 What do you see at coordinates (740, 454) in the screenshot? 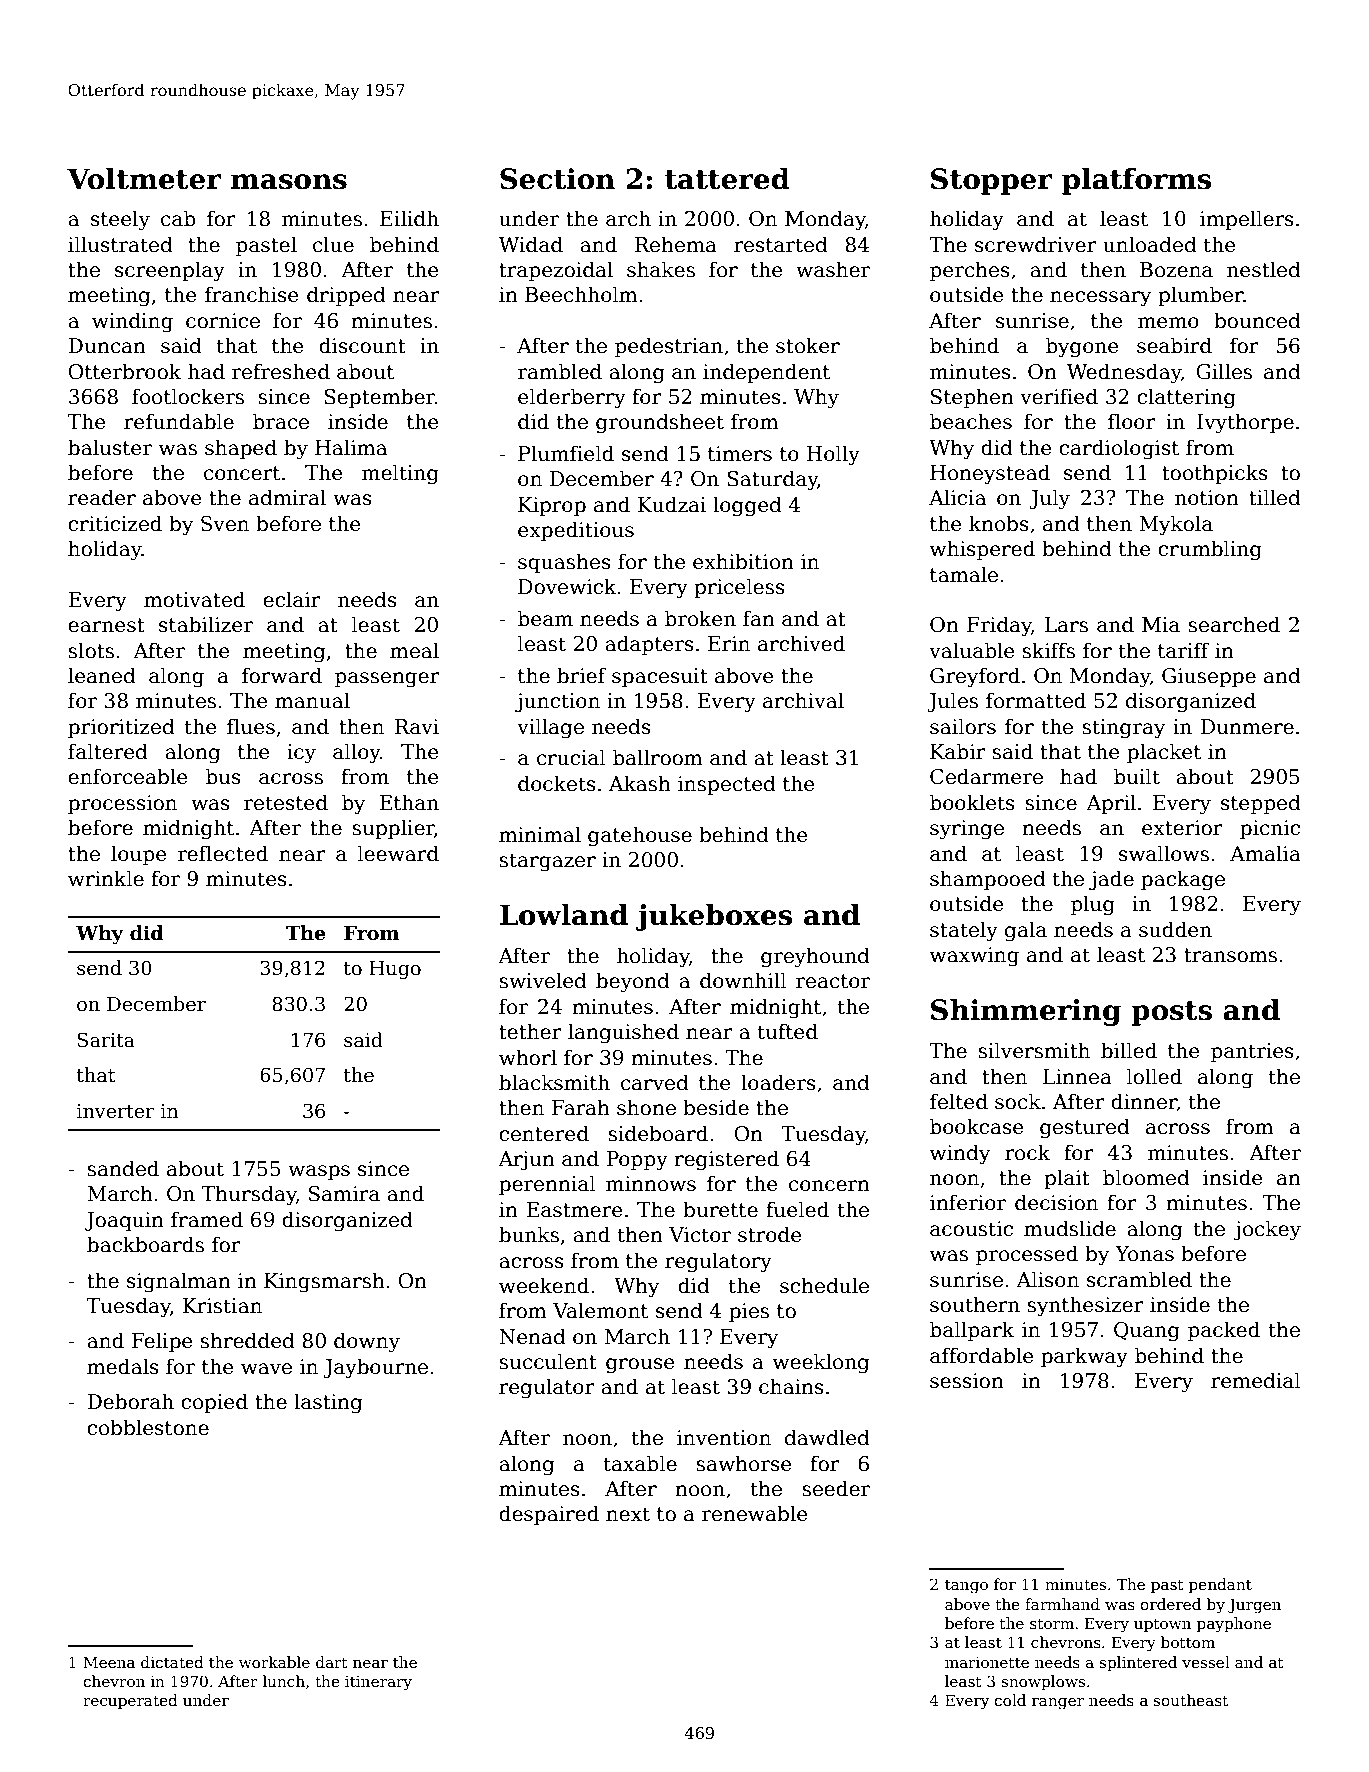
I see `timers` at bounding box center [740, 454].
